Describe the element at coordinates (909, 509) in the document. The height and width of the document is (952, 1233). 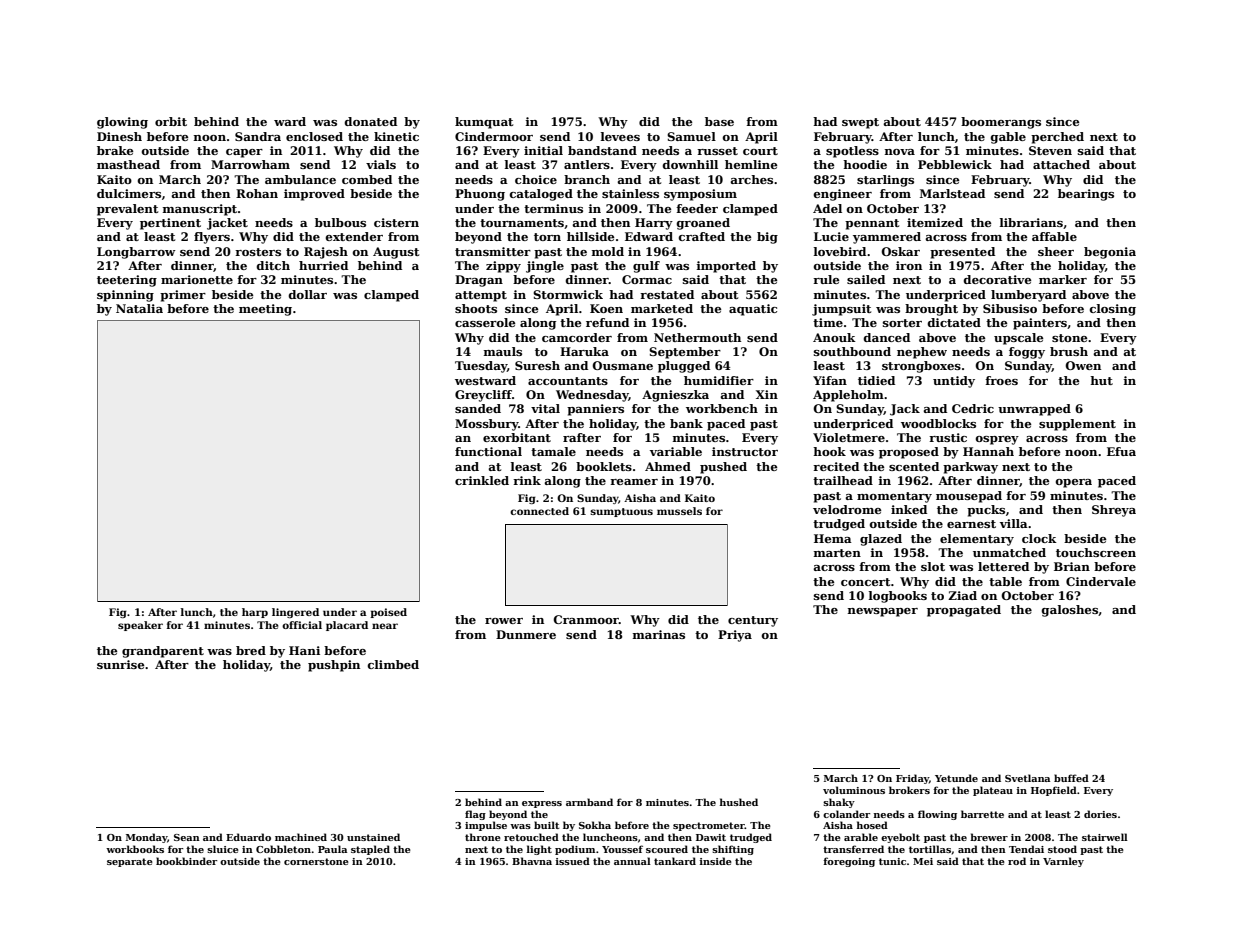
I see `inked` at that location.
